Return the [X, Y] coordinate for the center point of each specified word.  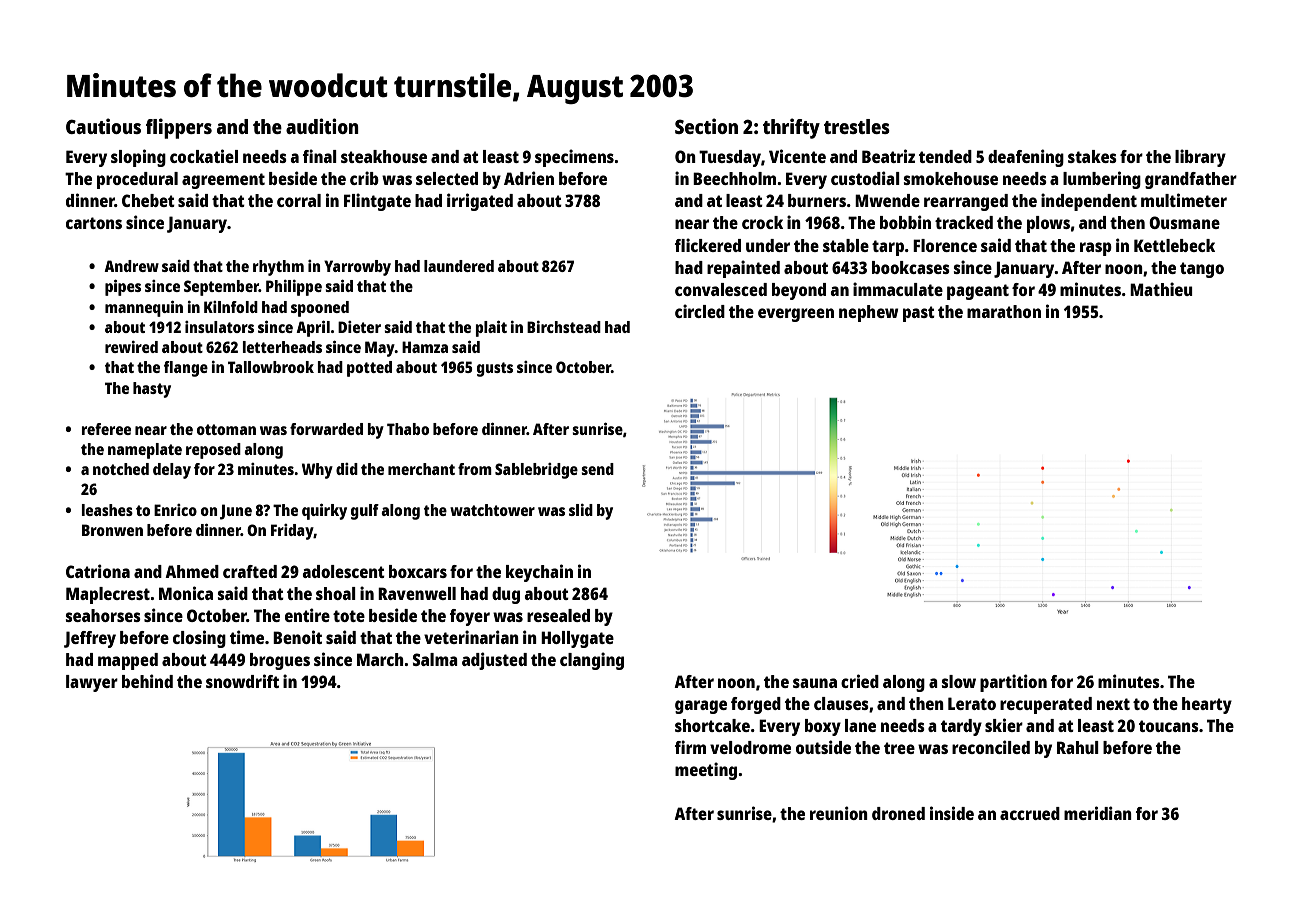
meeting [706, 771]
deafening [1026, 158]
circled [700, 311]
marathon [1004, 311]
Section [706, 126]
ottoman [226, 429]
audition [322, 126]
